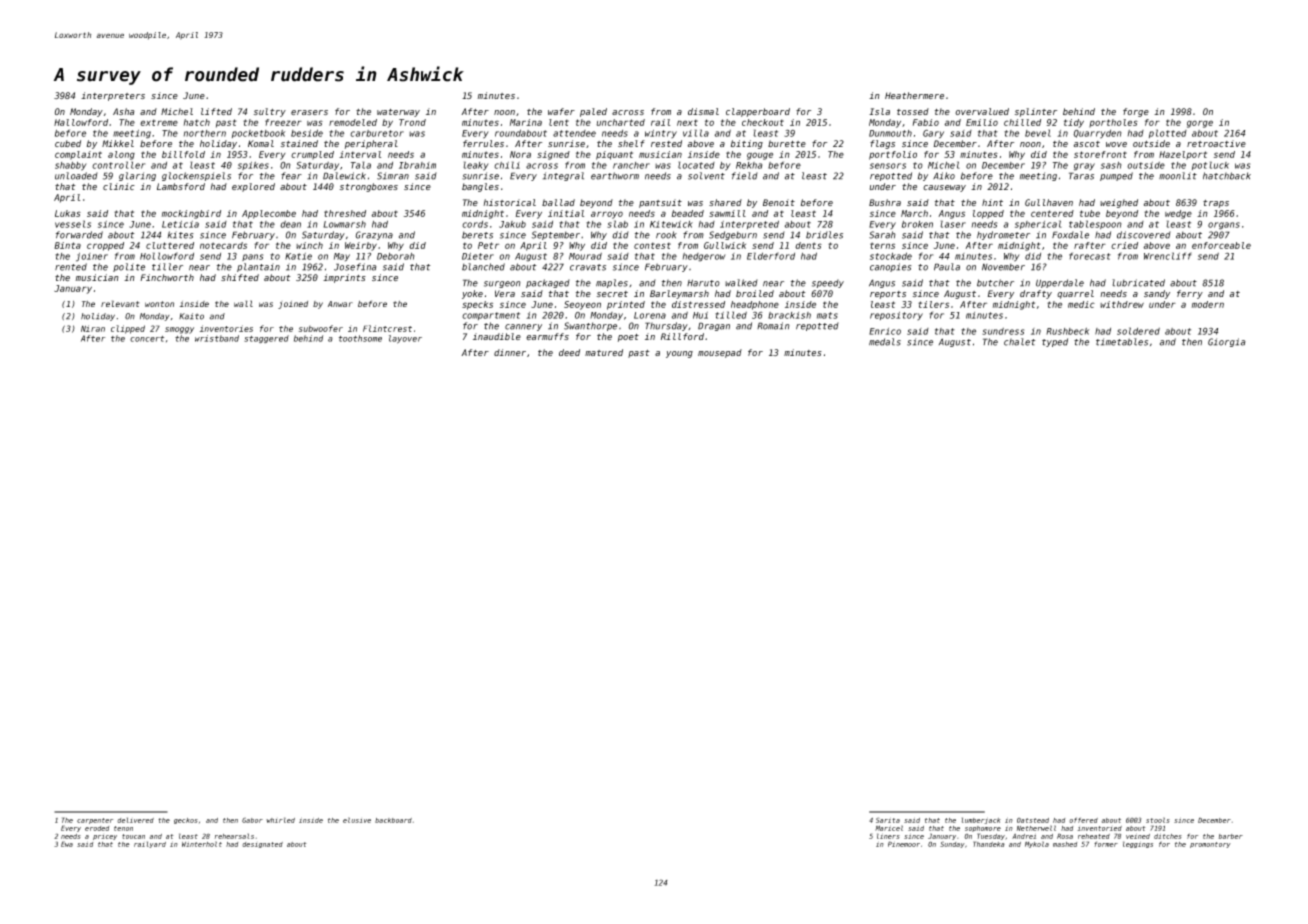 The image size is (1308, 924). Describe the element at coordinates (758, 112) in the document. I see `clapperboard` at that location.
